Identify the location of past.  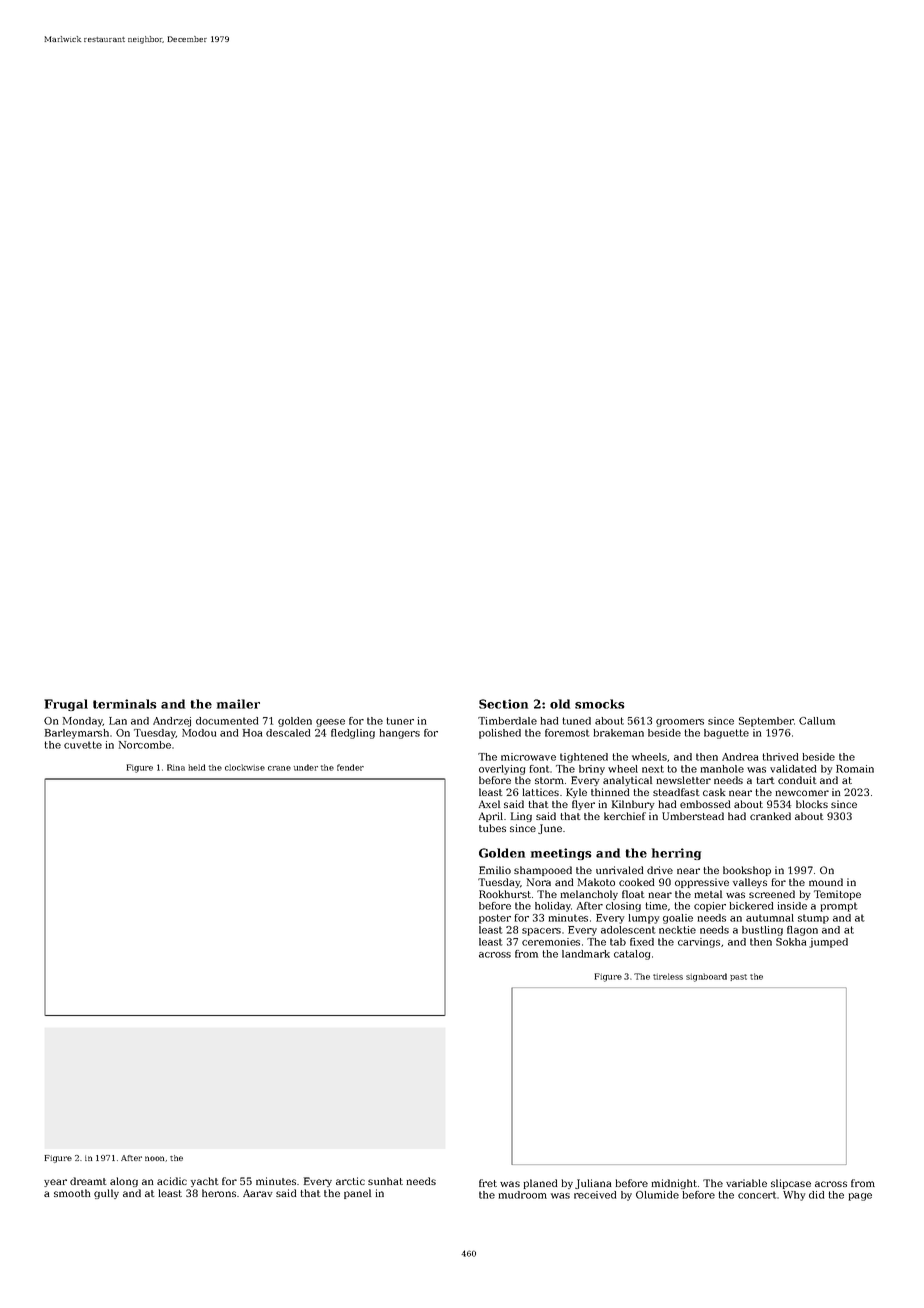
(738, 977).
